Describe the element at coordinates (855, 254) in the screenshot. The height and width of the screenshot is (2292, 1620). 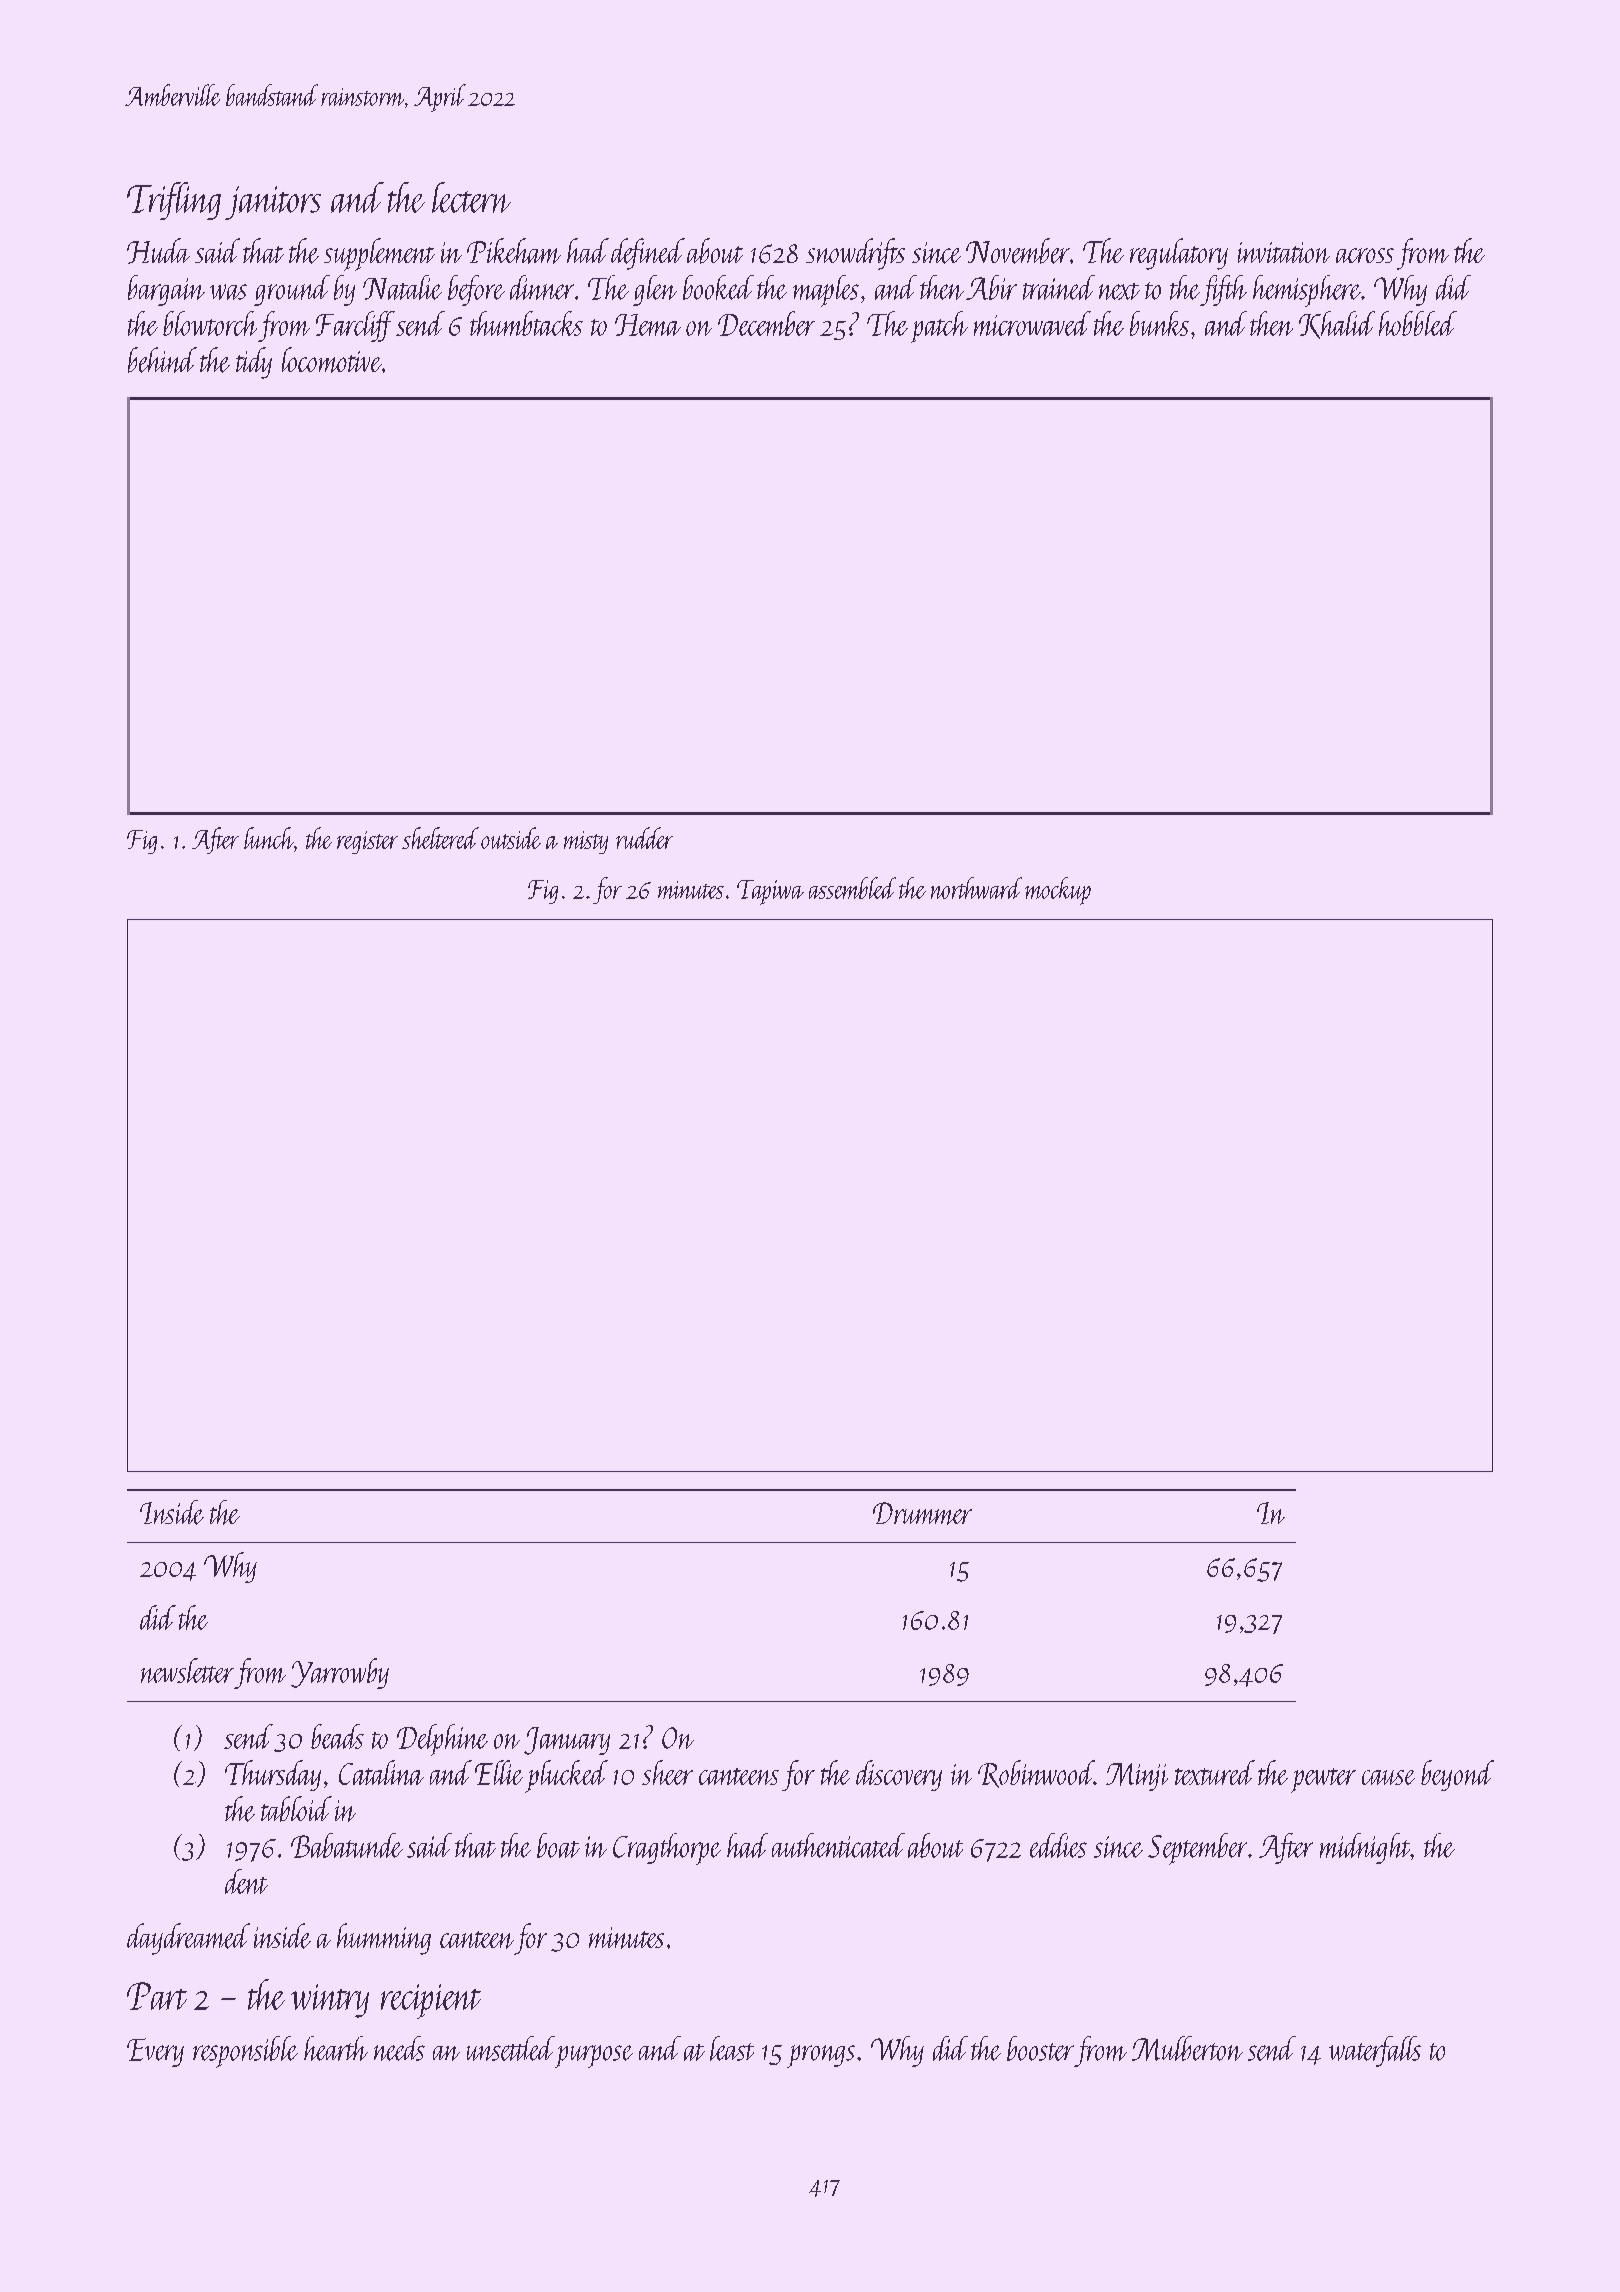
I see `snowdrifts` at that location.
